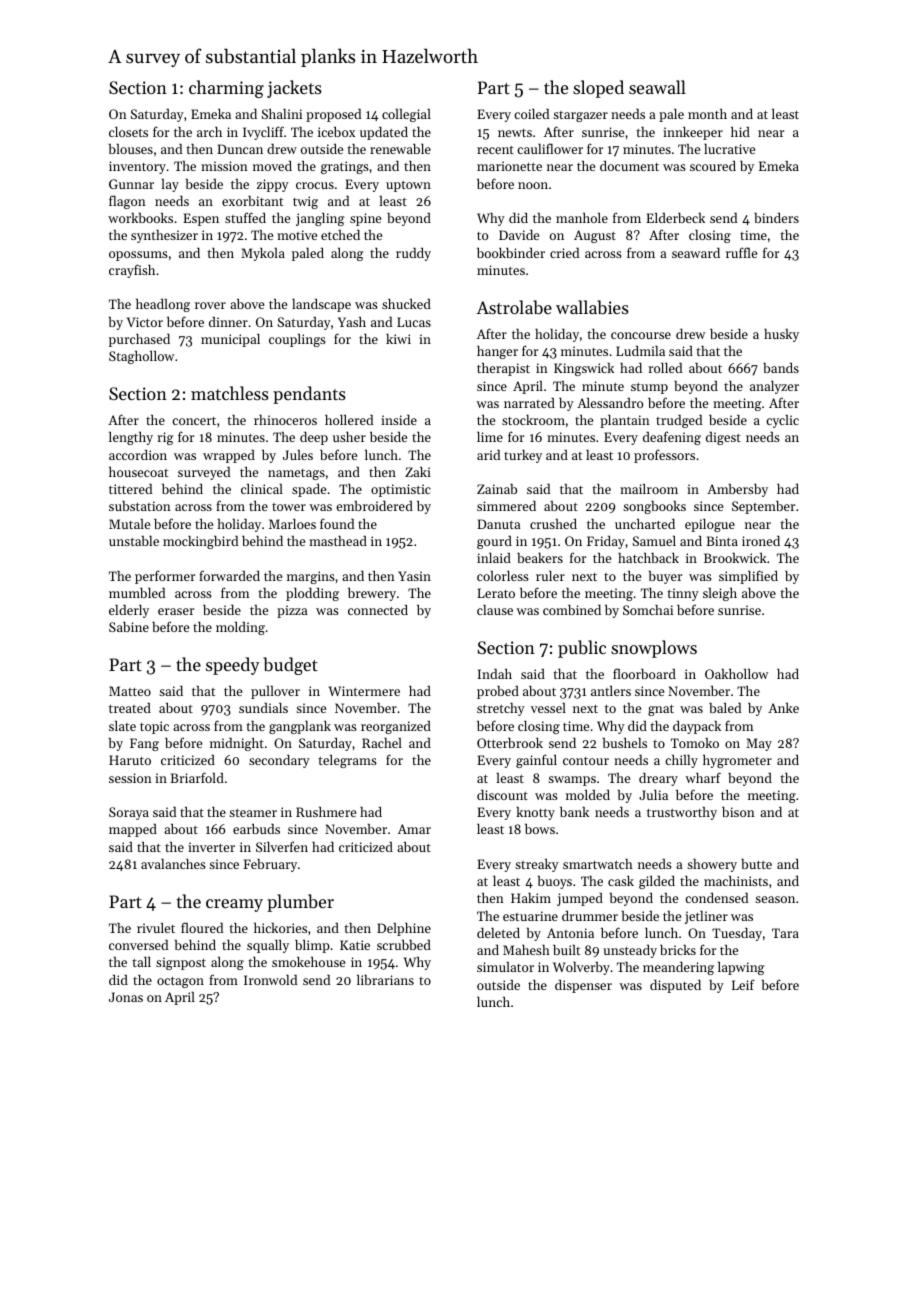 The width and height of the page is (908, 1316). What do you see at coordinates (657, 87) in the page?
I see `seawall` at bounding box center [657, 87].
